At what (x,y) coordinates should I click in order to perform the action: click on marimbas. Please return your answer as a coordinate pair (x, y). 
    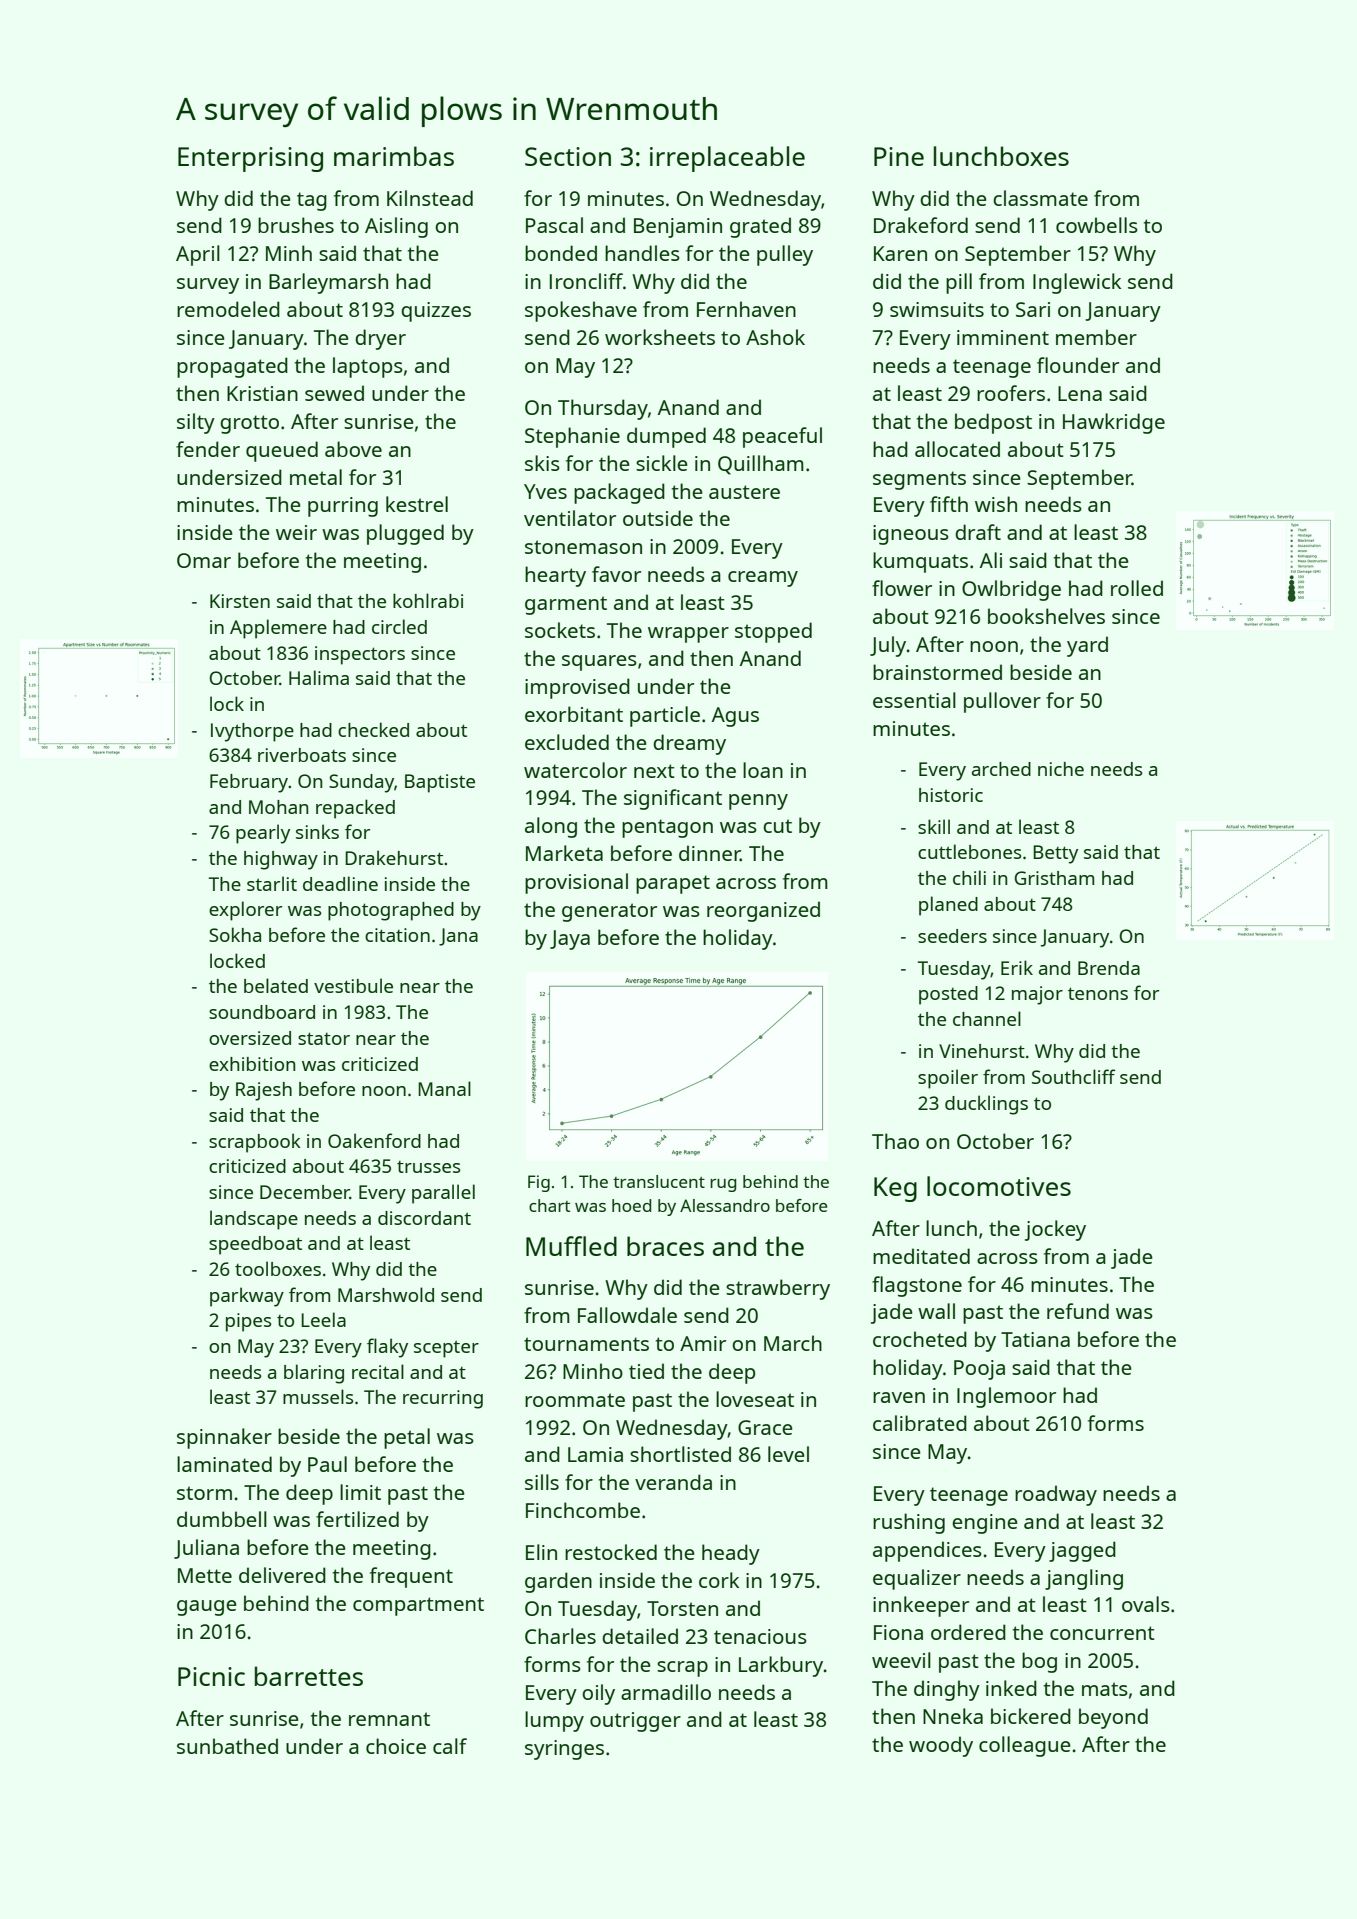
    Looking at the image, I should click on (394, 156).
